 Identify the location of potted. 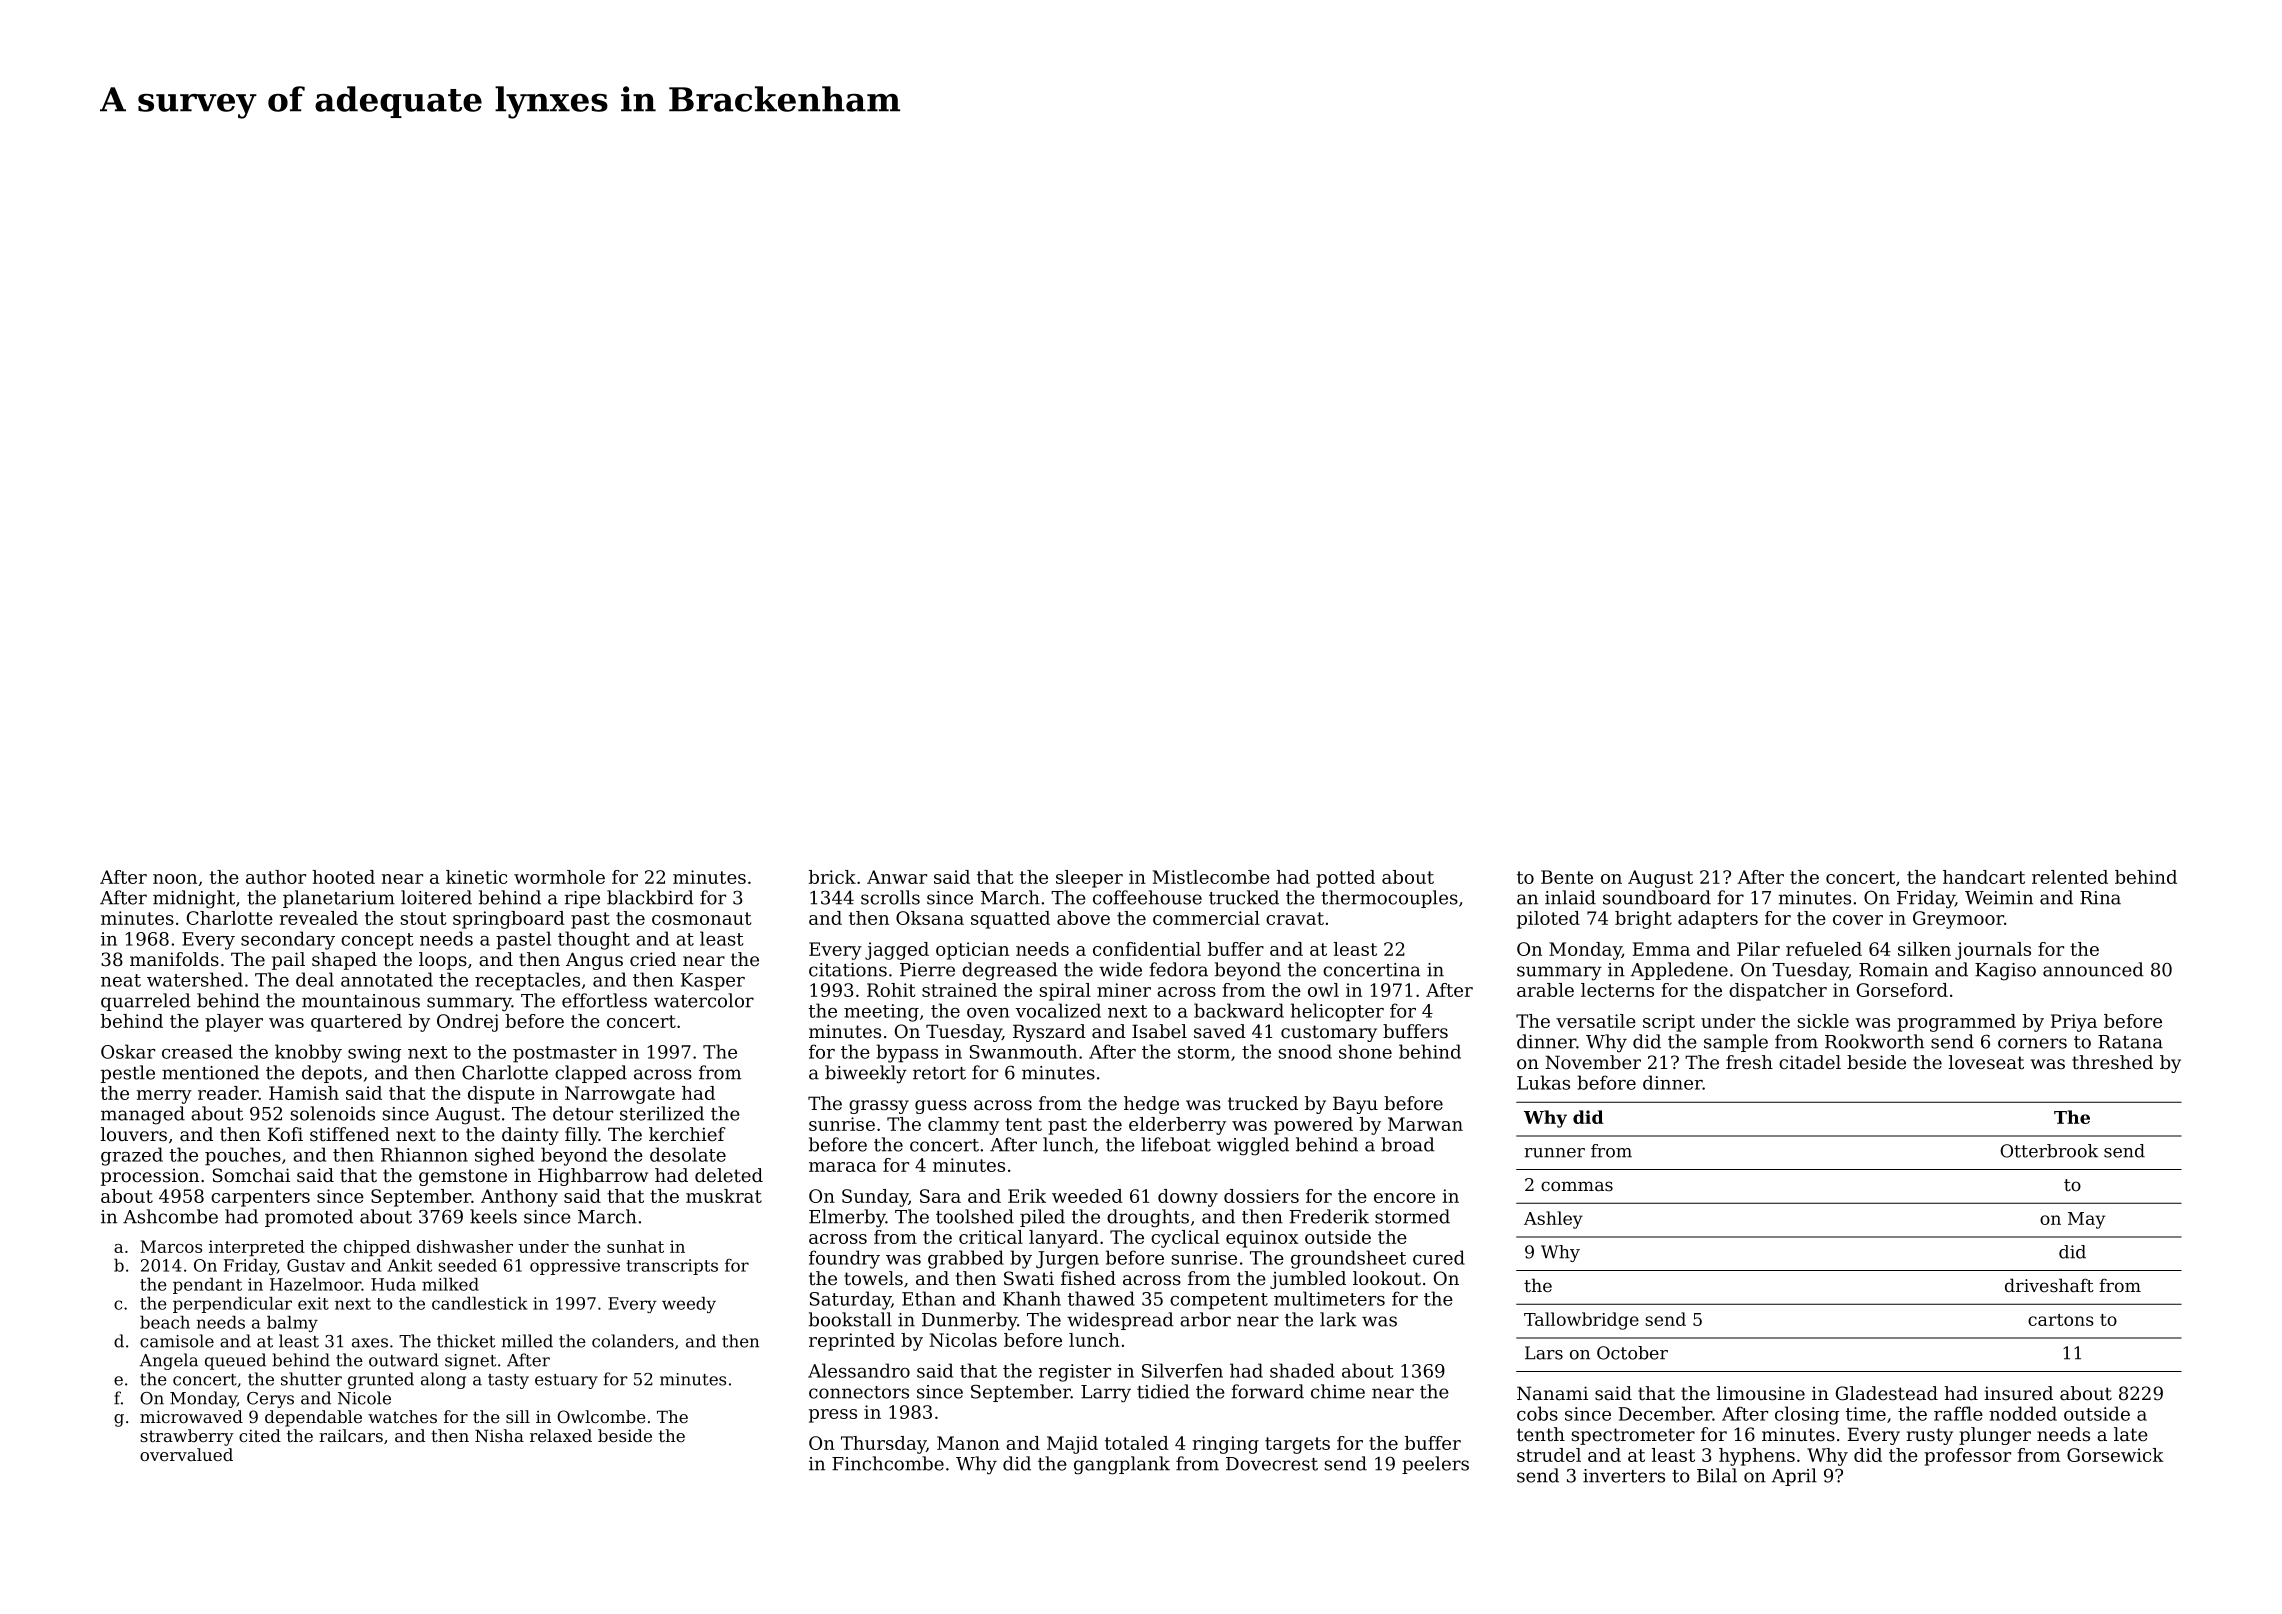
(1345, 879).
